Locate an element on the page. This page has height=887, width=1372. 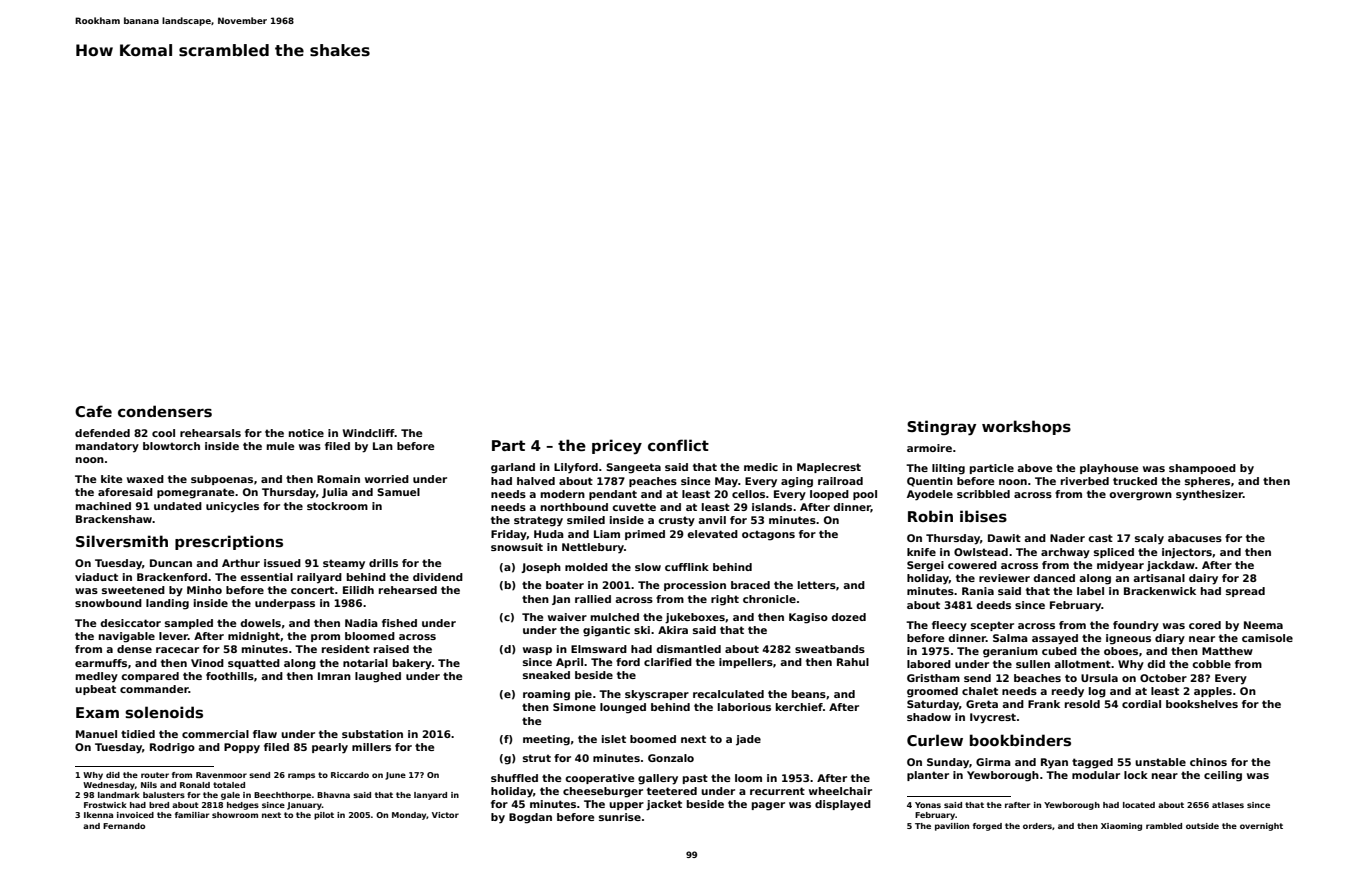
navigable is located at coordinates (127, 637).
